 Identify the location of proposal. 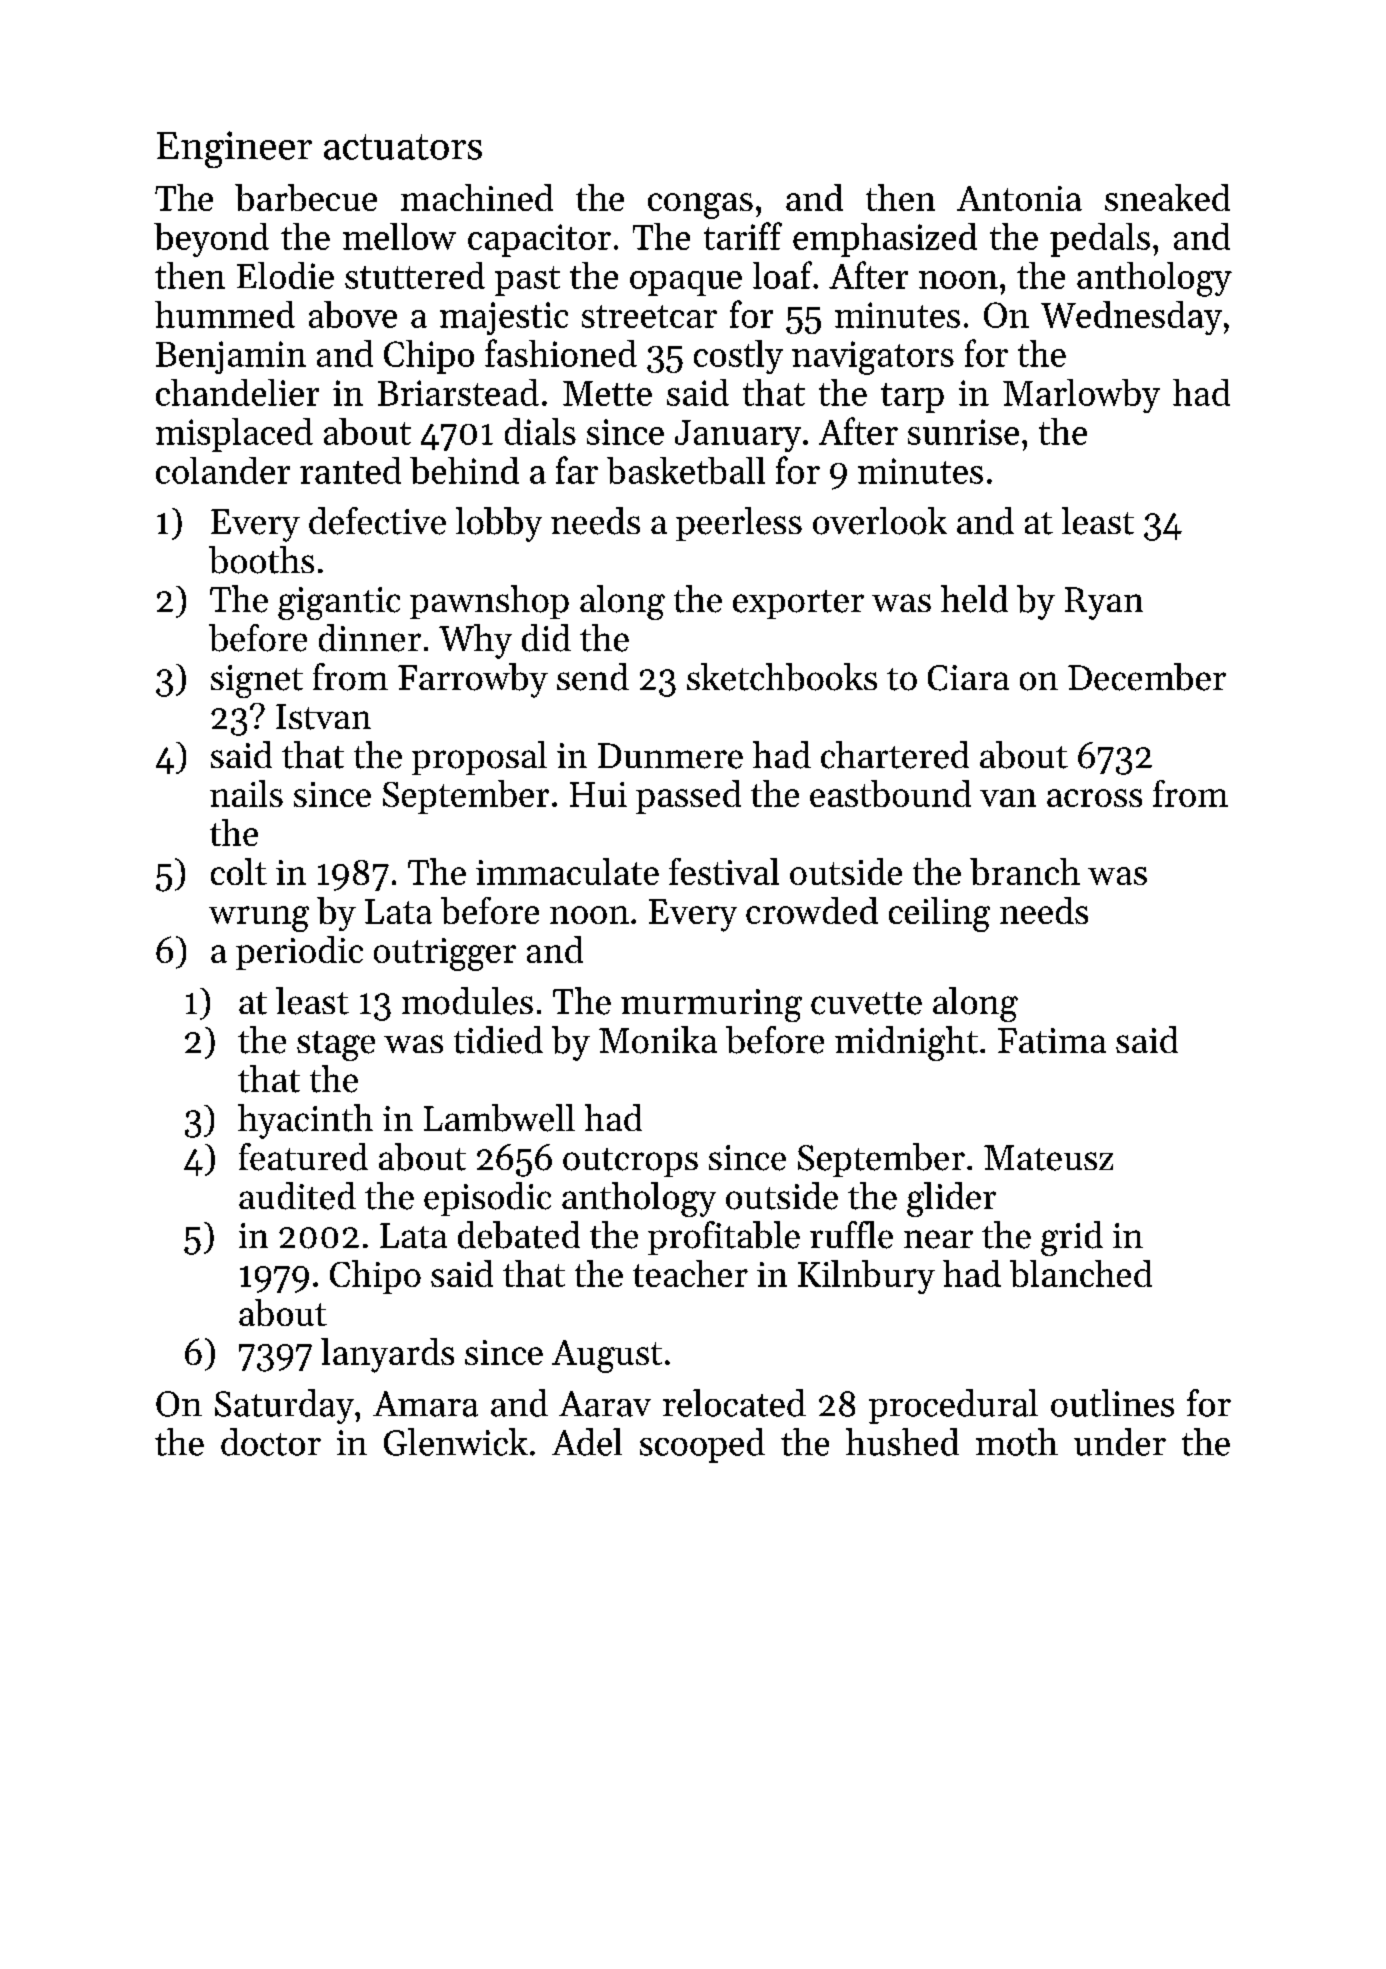
(479, 758).
